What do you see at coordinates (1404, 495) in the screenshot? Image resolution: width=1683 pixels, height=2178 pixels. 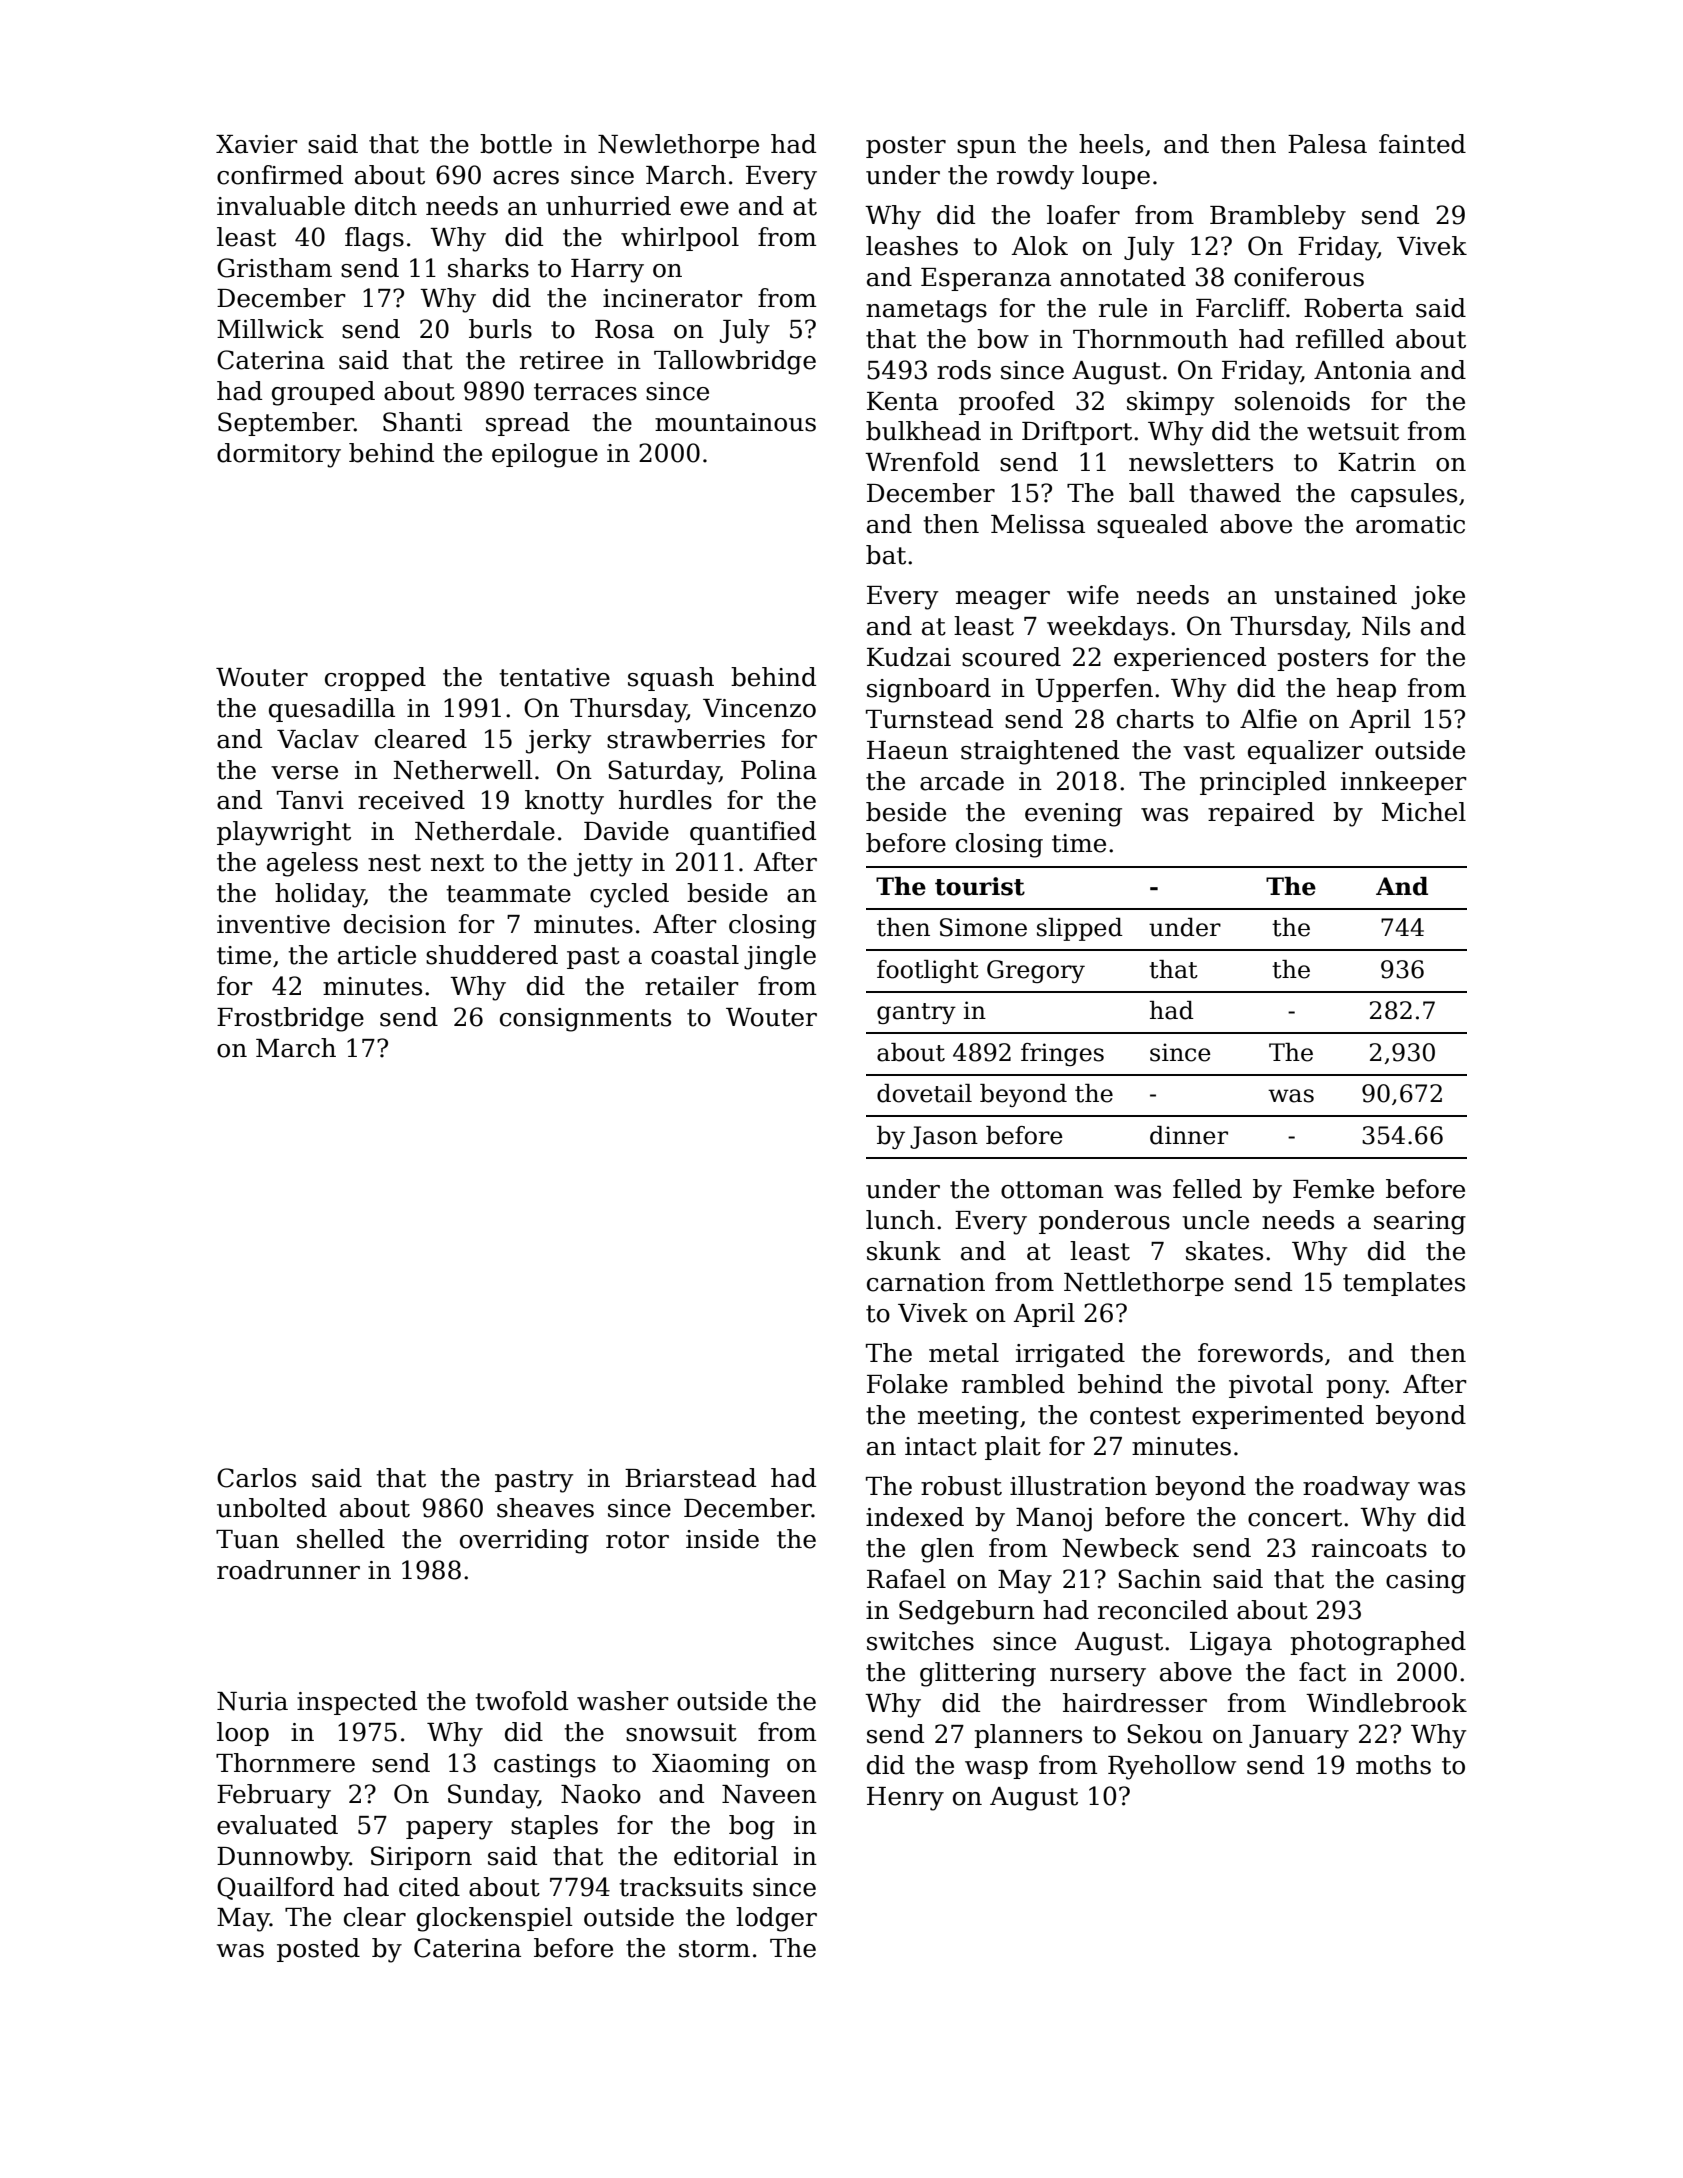 I see `capsules` at bounding box center [1404, 495].
